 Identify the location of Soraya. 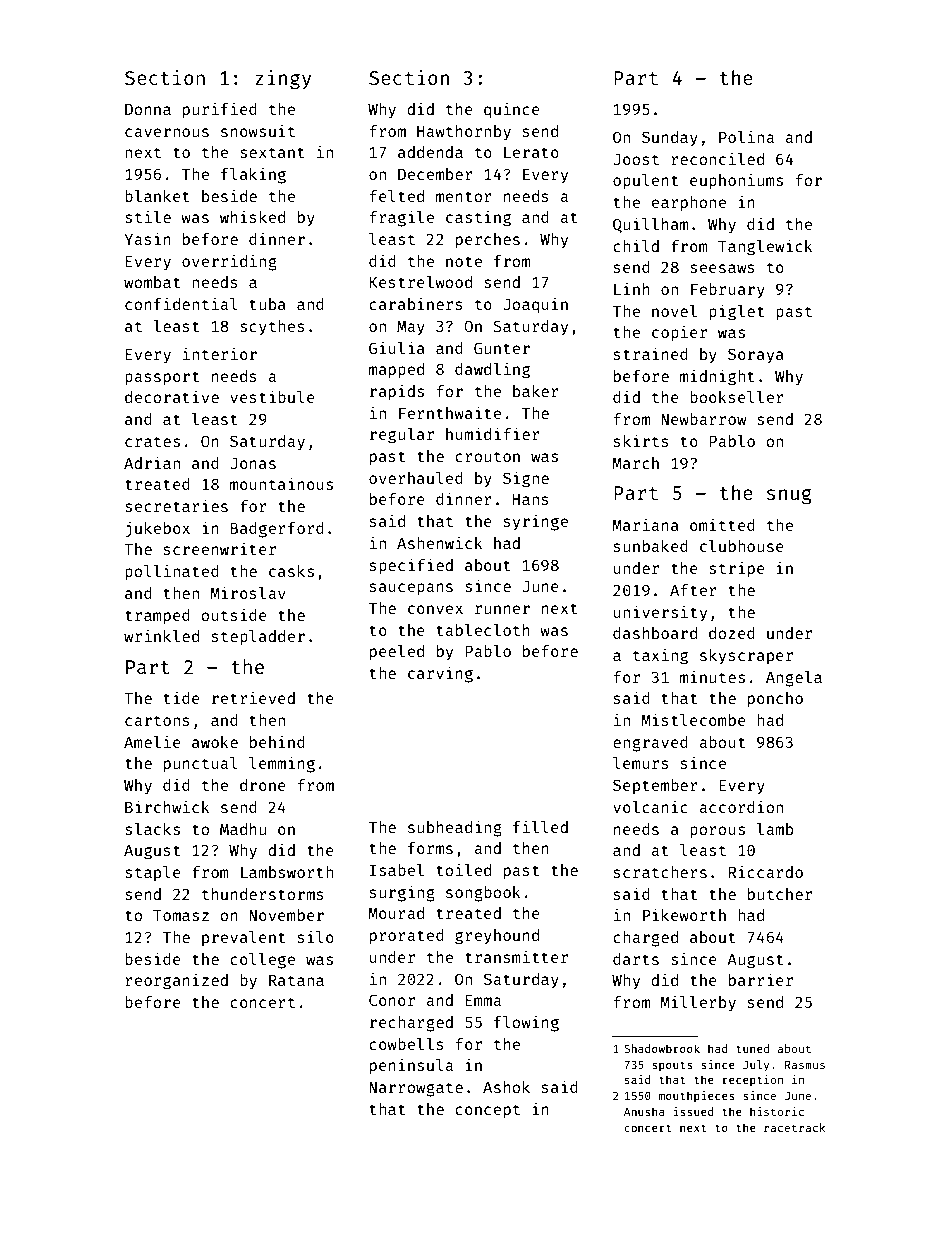
(756, 356).
